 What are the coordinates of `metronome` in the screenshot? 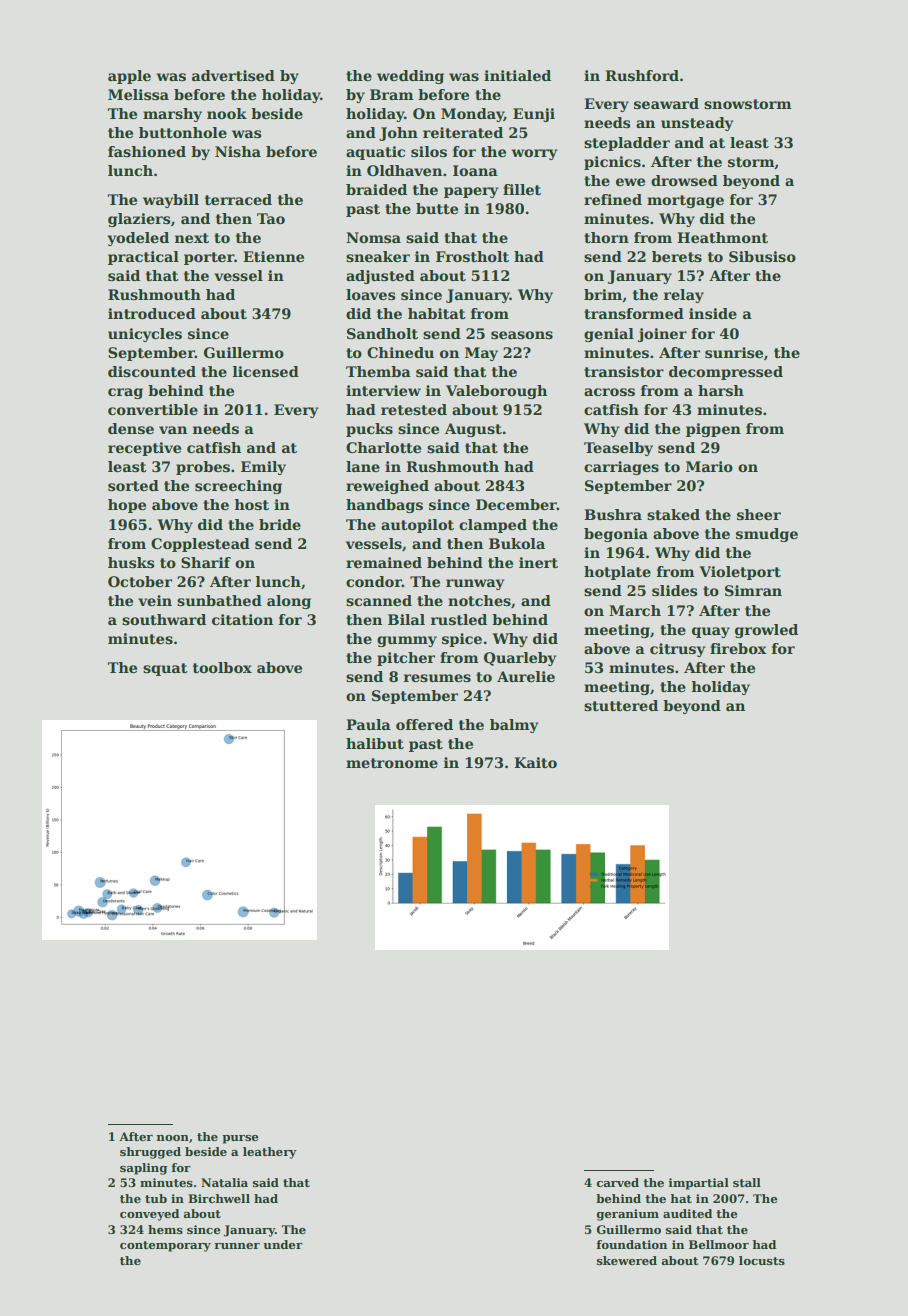 It's located at (392, 763).
